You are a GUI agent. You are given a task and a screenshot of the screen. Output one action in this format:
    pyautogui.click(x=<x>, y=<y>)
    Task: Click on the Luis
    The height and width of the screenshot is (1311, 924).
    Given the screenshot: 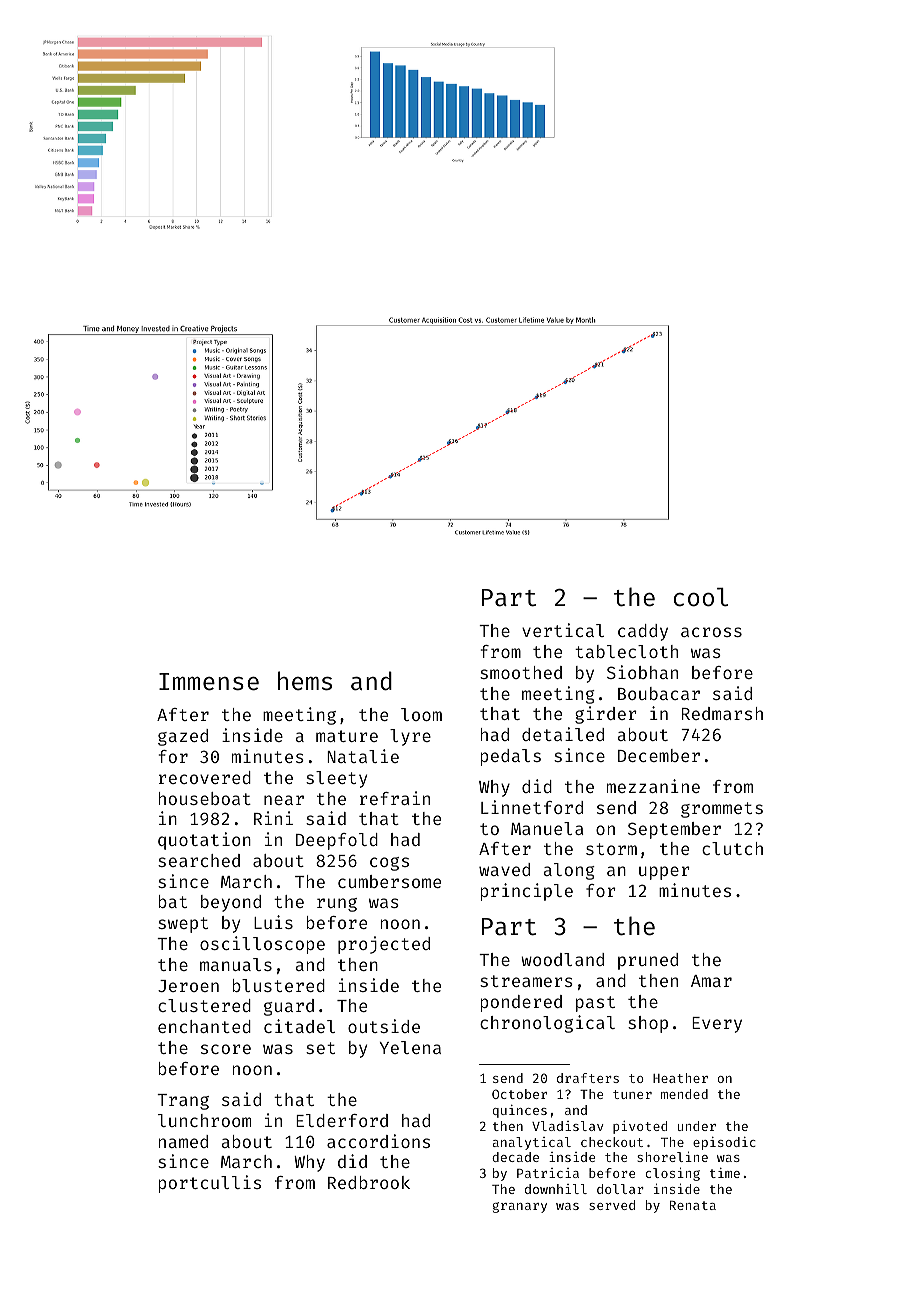 What is the action you would take?
    pyautogui.click(x=273, y=922)
